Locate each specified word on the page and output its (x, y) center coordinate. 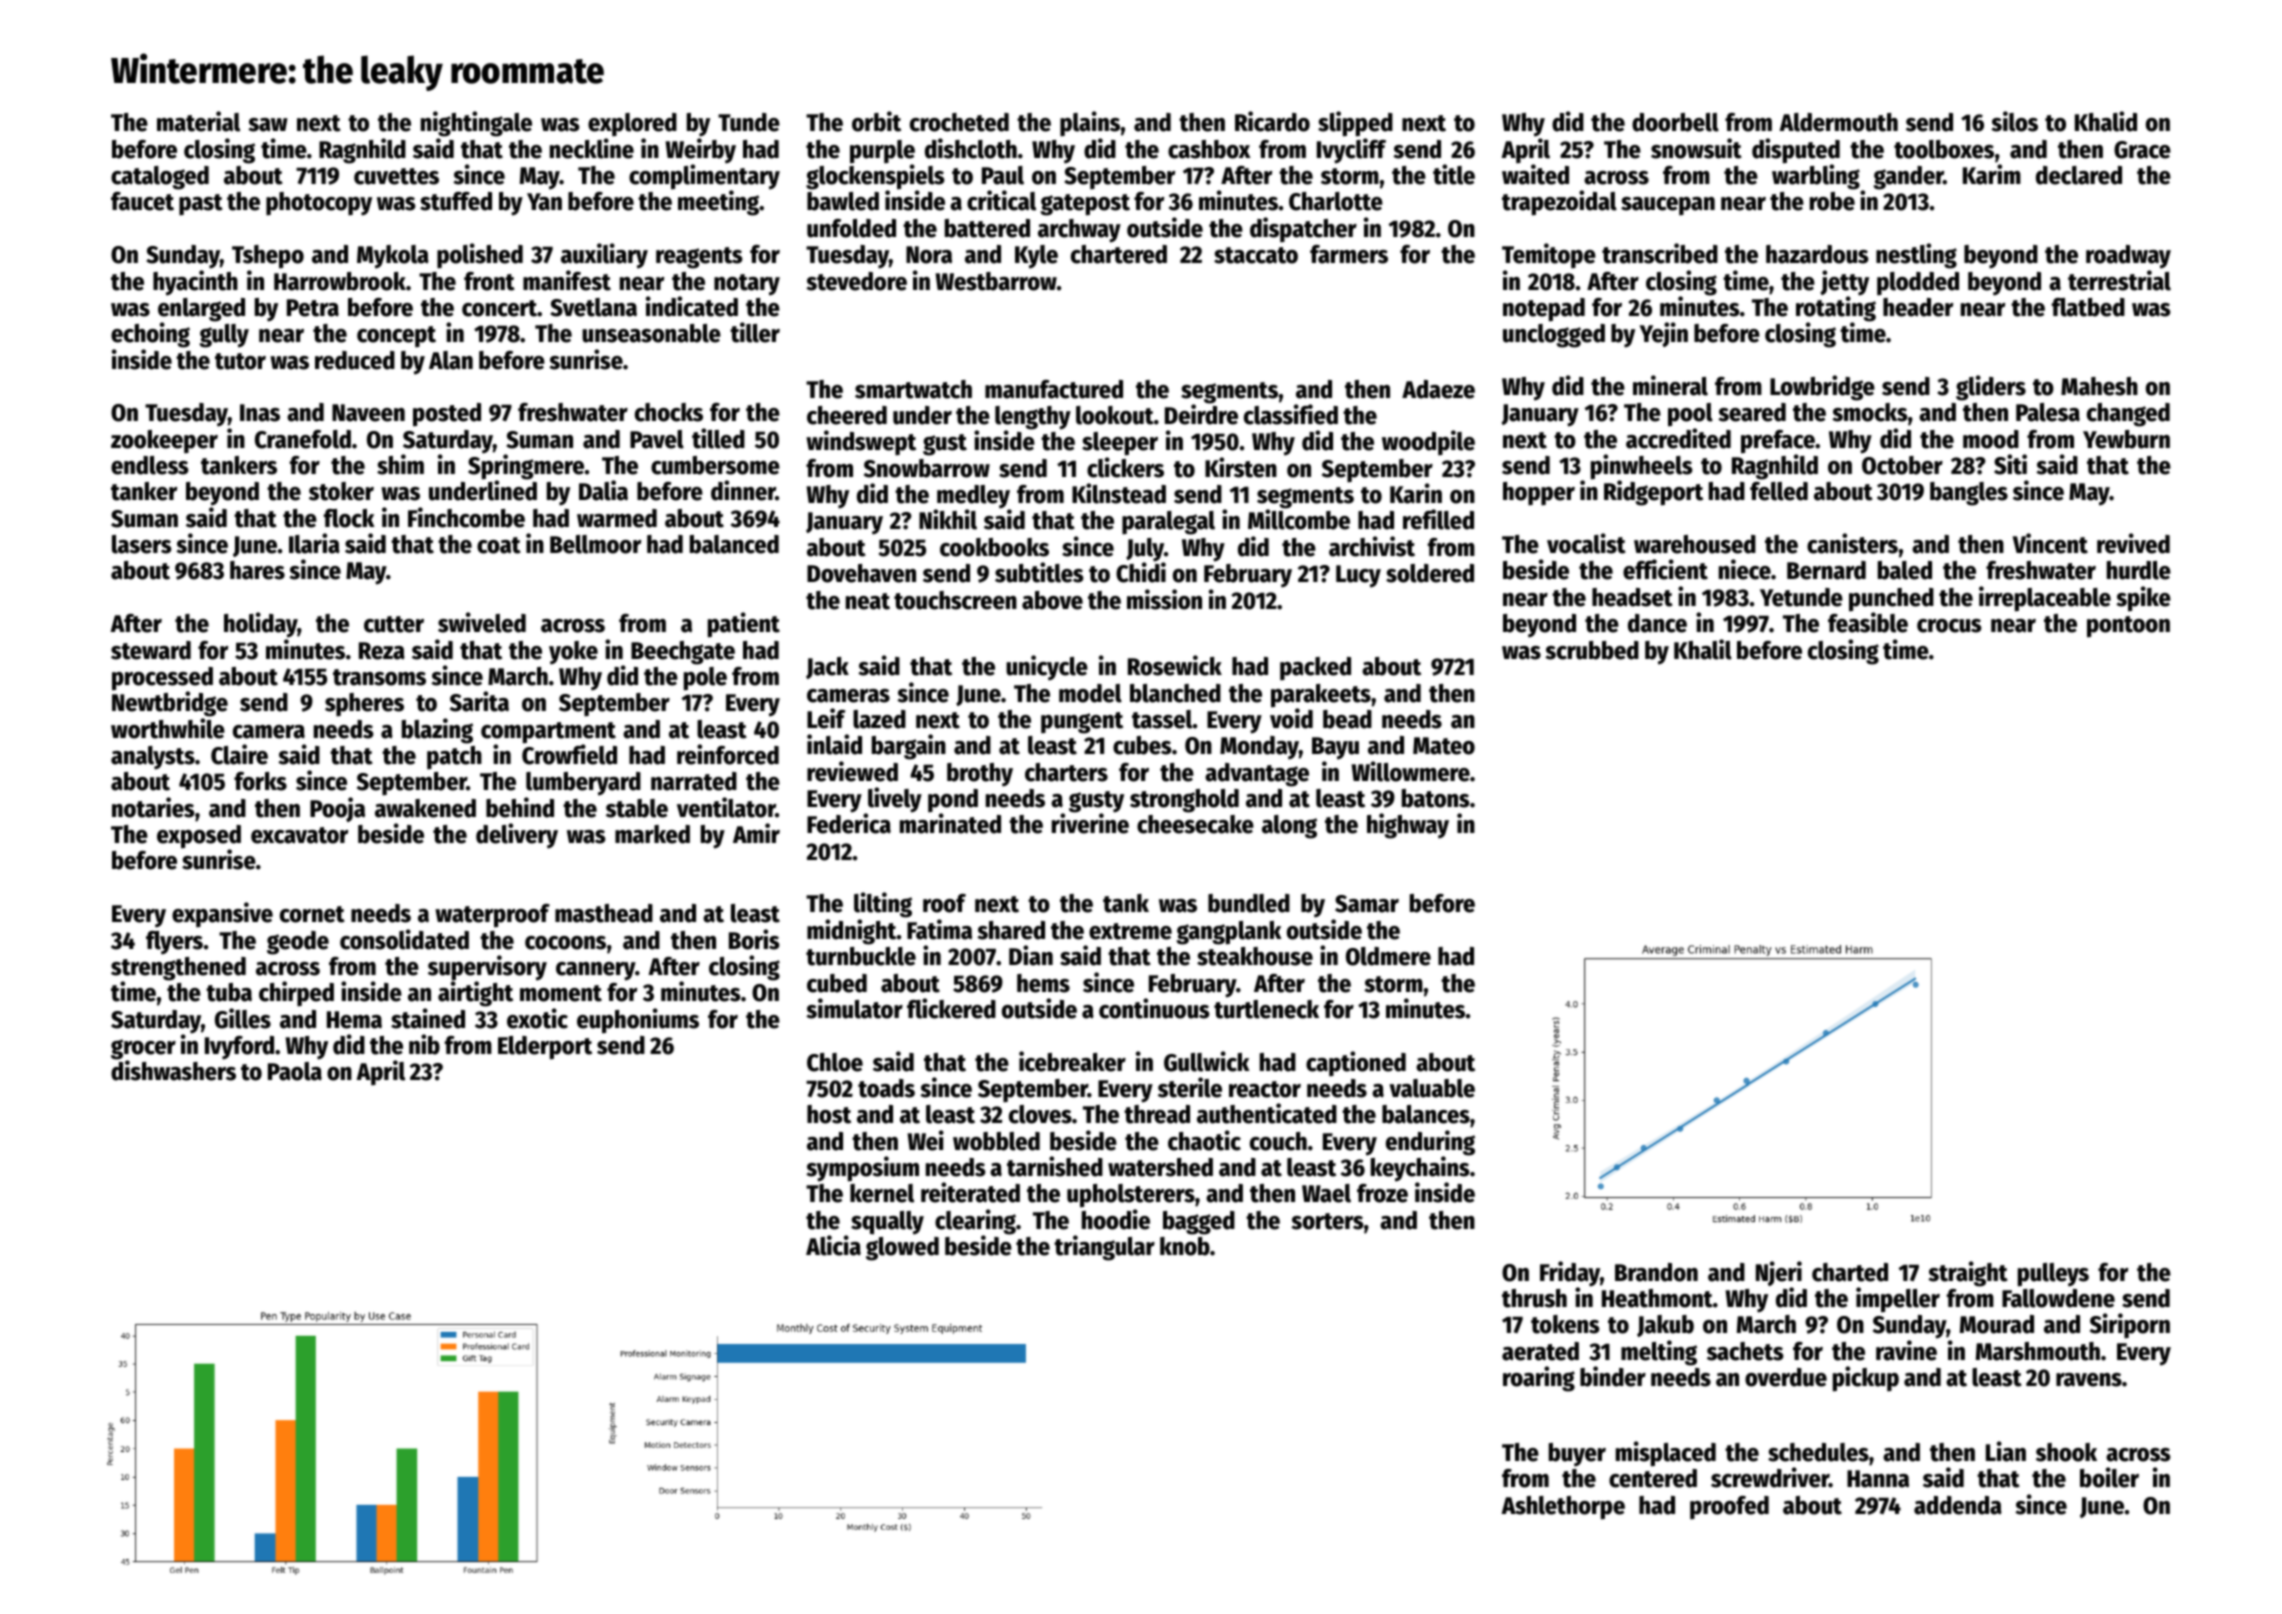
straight (1968, 1274)
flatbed (2088, 307)
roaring (1539, 1379)
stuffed (456, 201)
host (829, 1114)
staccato (1256, 255)
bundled (1249, 903)
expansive (222, 914)
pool (1690, 415)
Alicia (833, 1245)
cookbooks (994, 547)
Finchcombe (466, 517)
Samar (1367, 904)
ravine (1906, 1350)
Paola (295, 1071)
